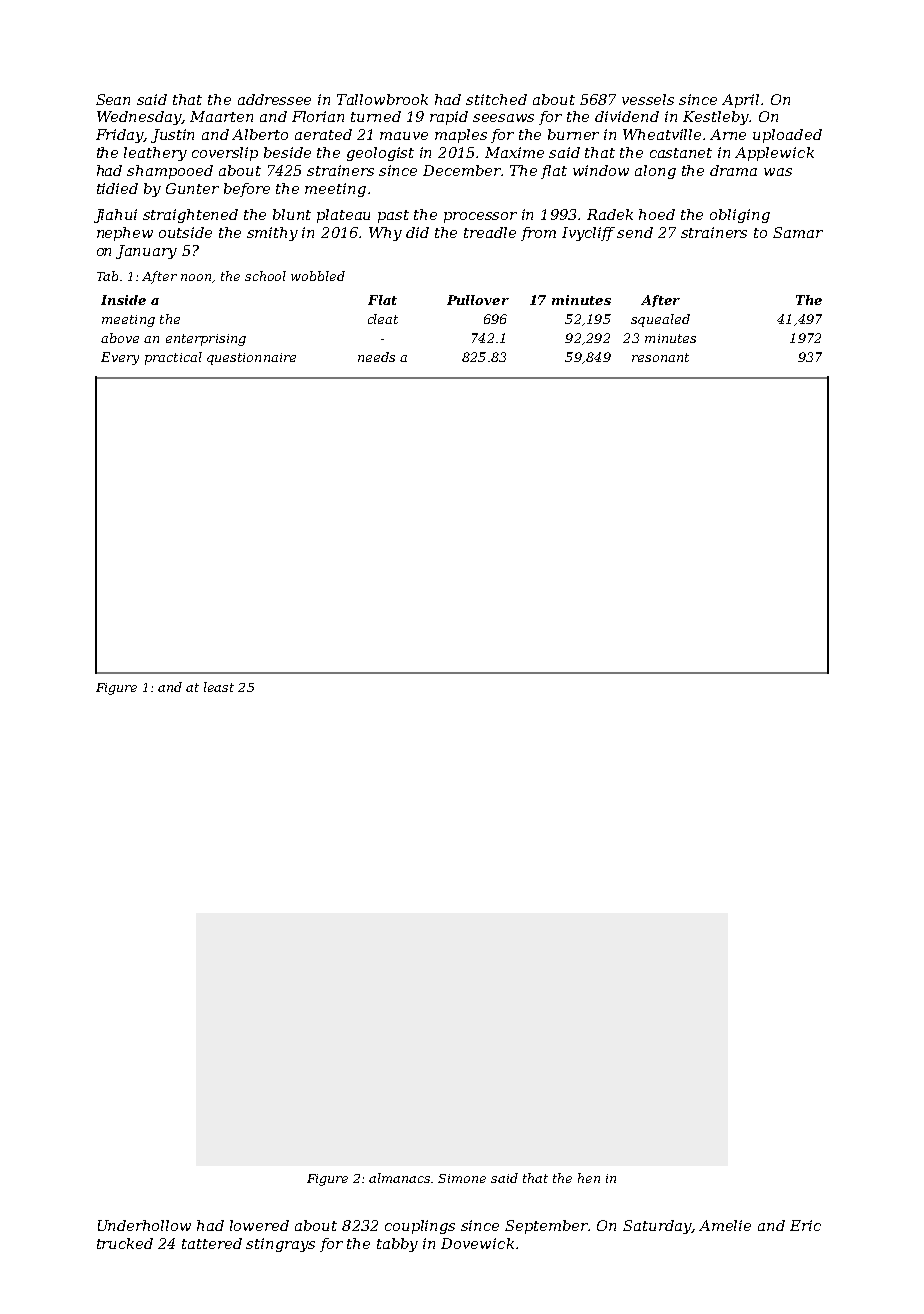 This document has width=924, height=1314. What do you see at coordinates (376, 357) in the document?
I see `needs` at bounding box center [376, 357].
